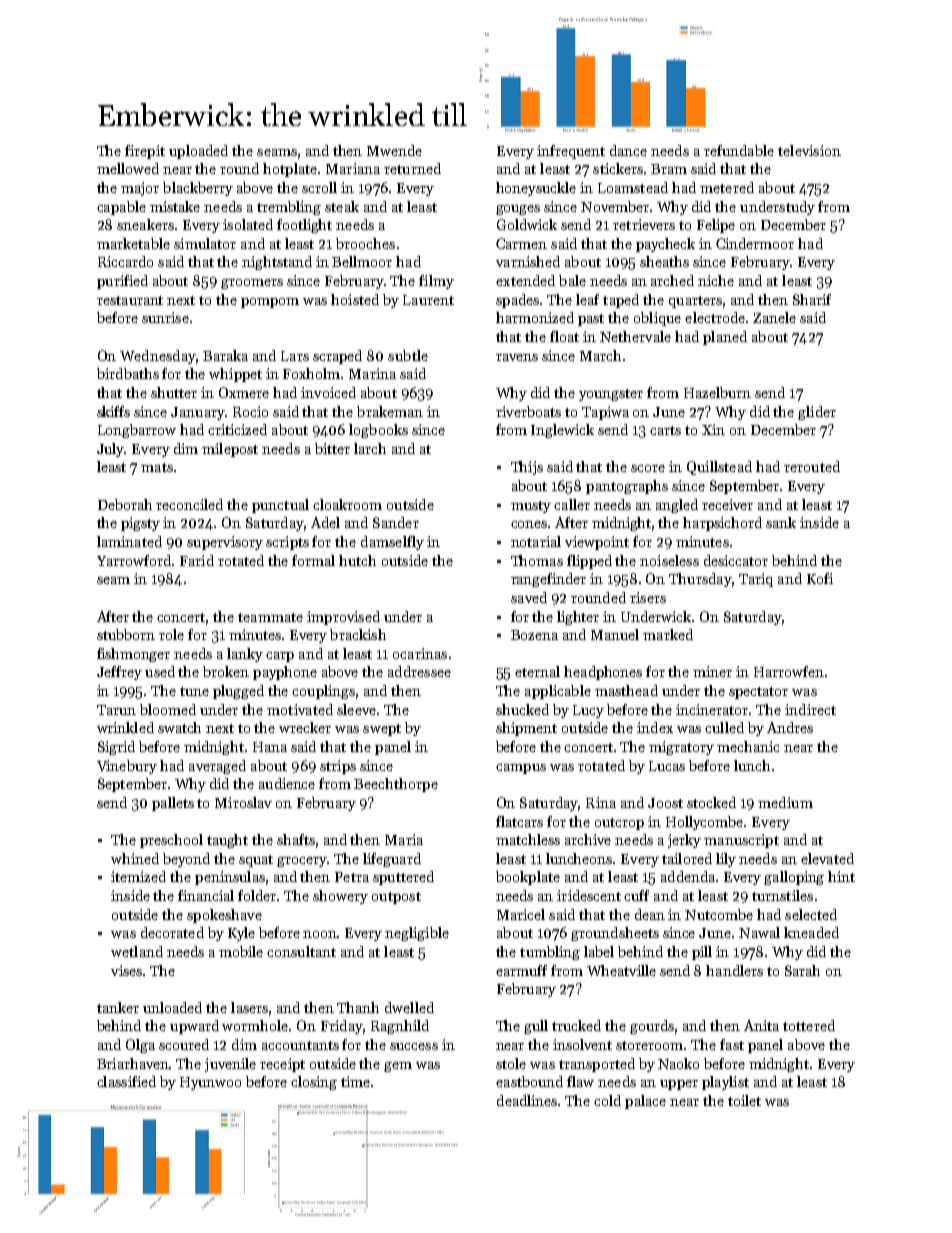  I want to click on reconciled, so click(189, 504).
